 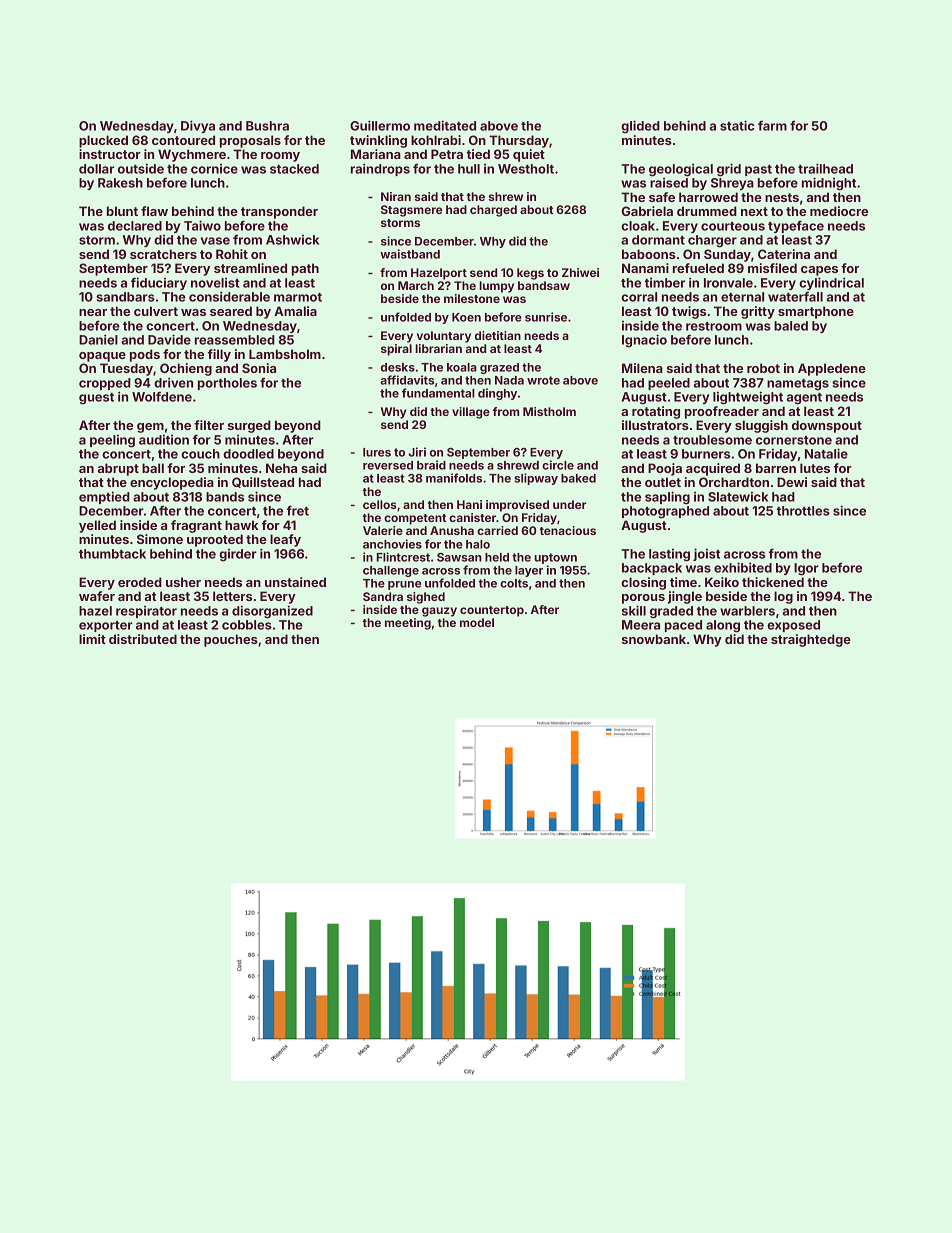 I want to click on fragrant, so click(x=196, y=526).
